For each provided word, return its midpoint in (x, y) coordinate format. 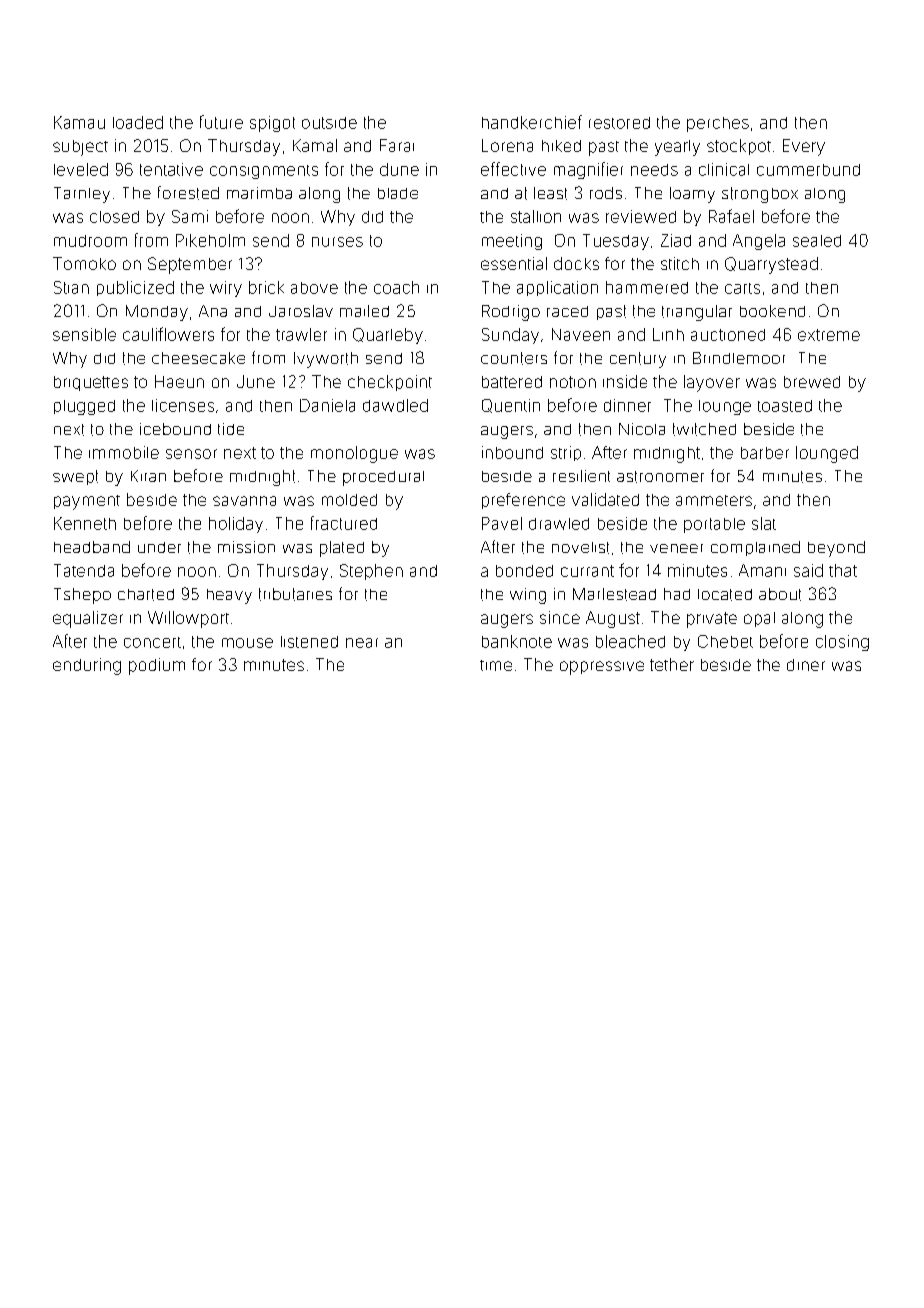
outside (329, 123)
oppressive (602, 668)
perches (718, 124)
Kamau (79, 122)
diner (806, 665)
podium (157, 666)
